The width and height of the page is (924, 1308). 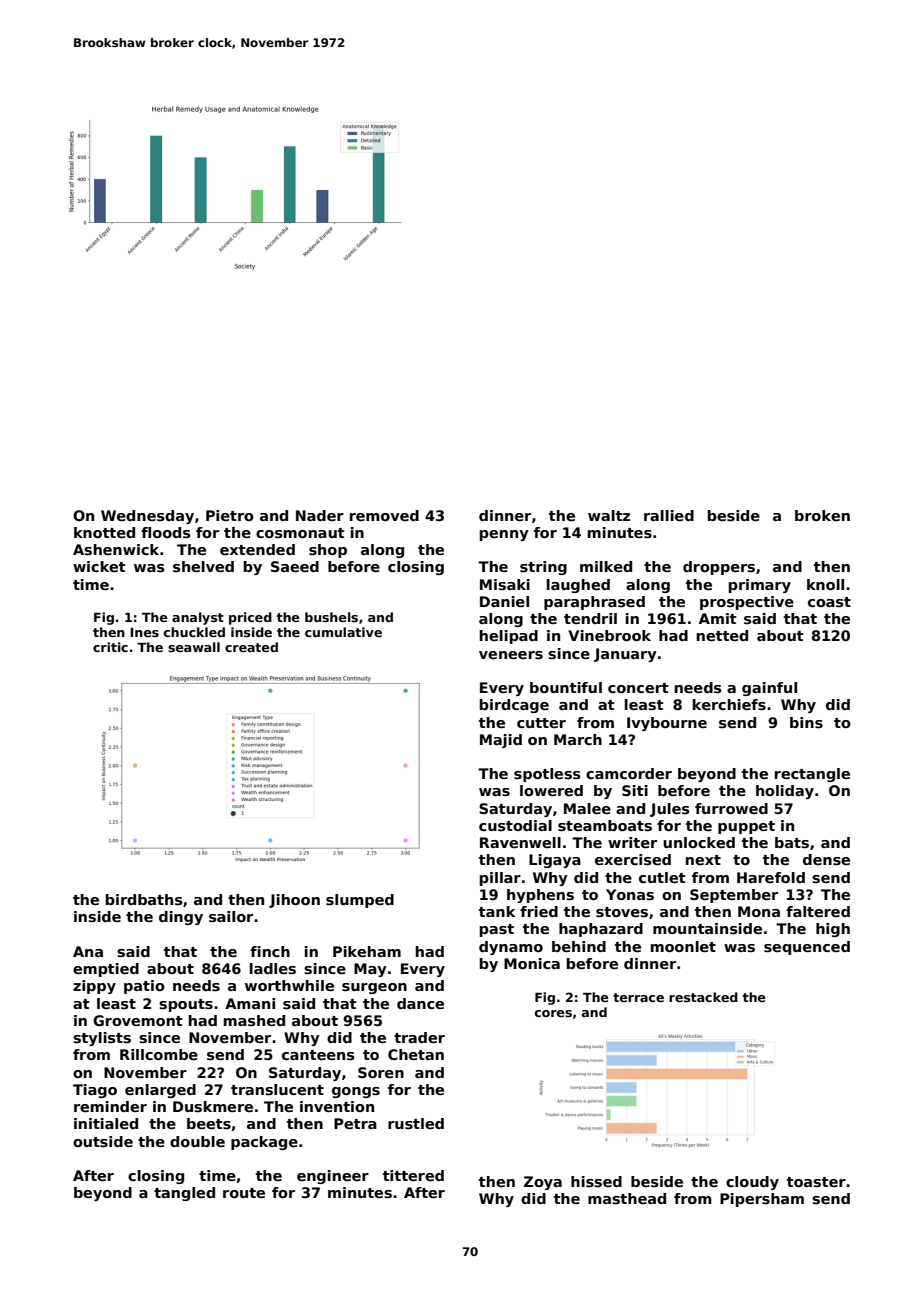 I want to click on rallied, so click(x=669, y=515).
